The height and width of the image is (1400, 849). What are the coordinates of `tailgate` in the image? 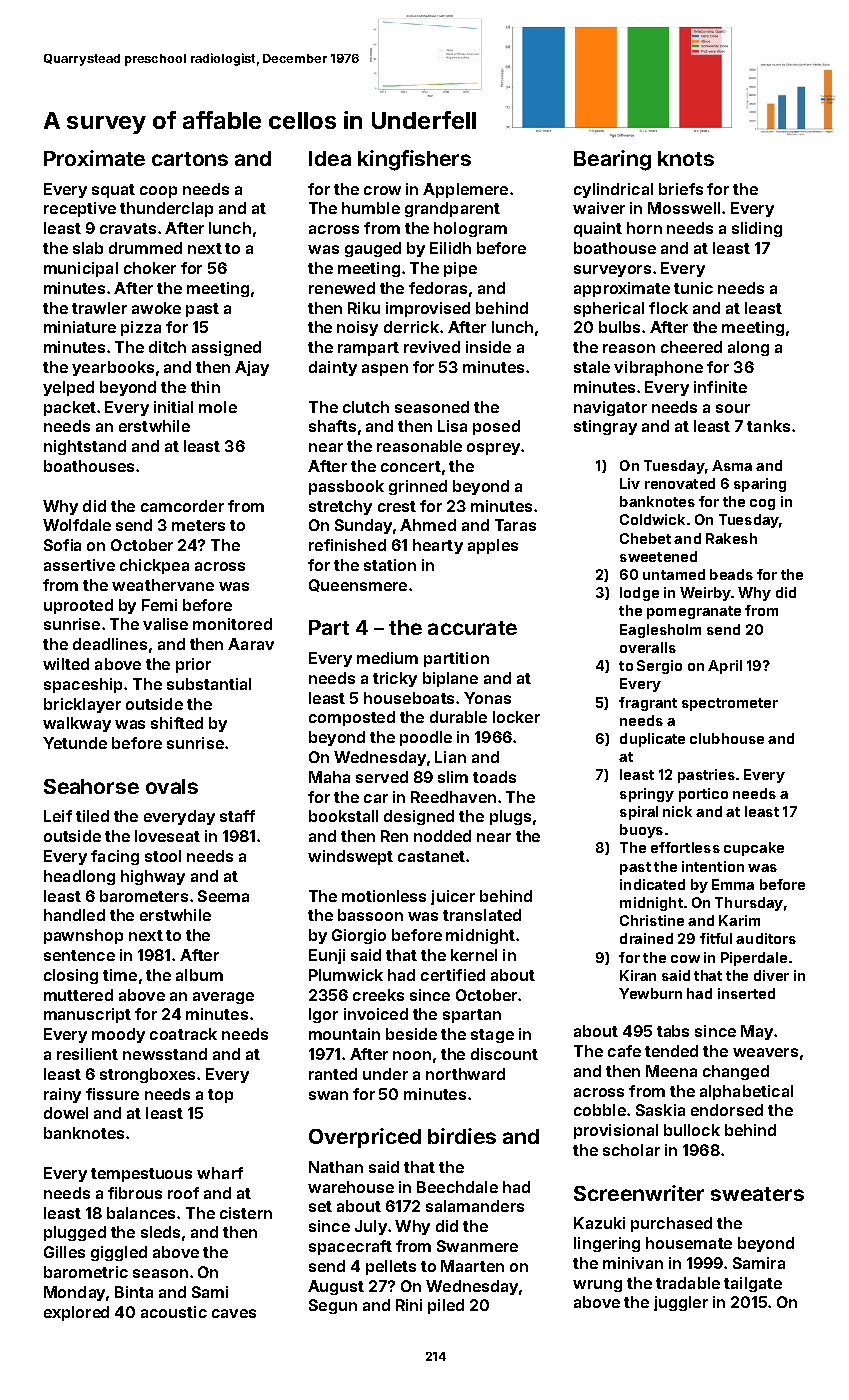 It's located at (753, 1284).
